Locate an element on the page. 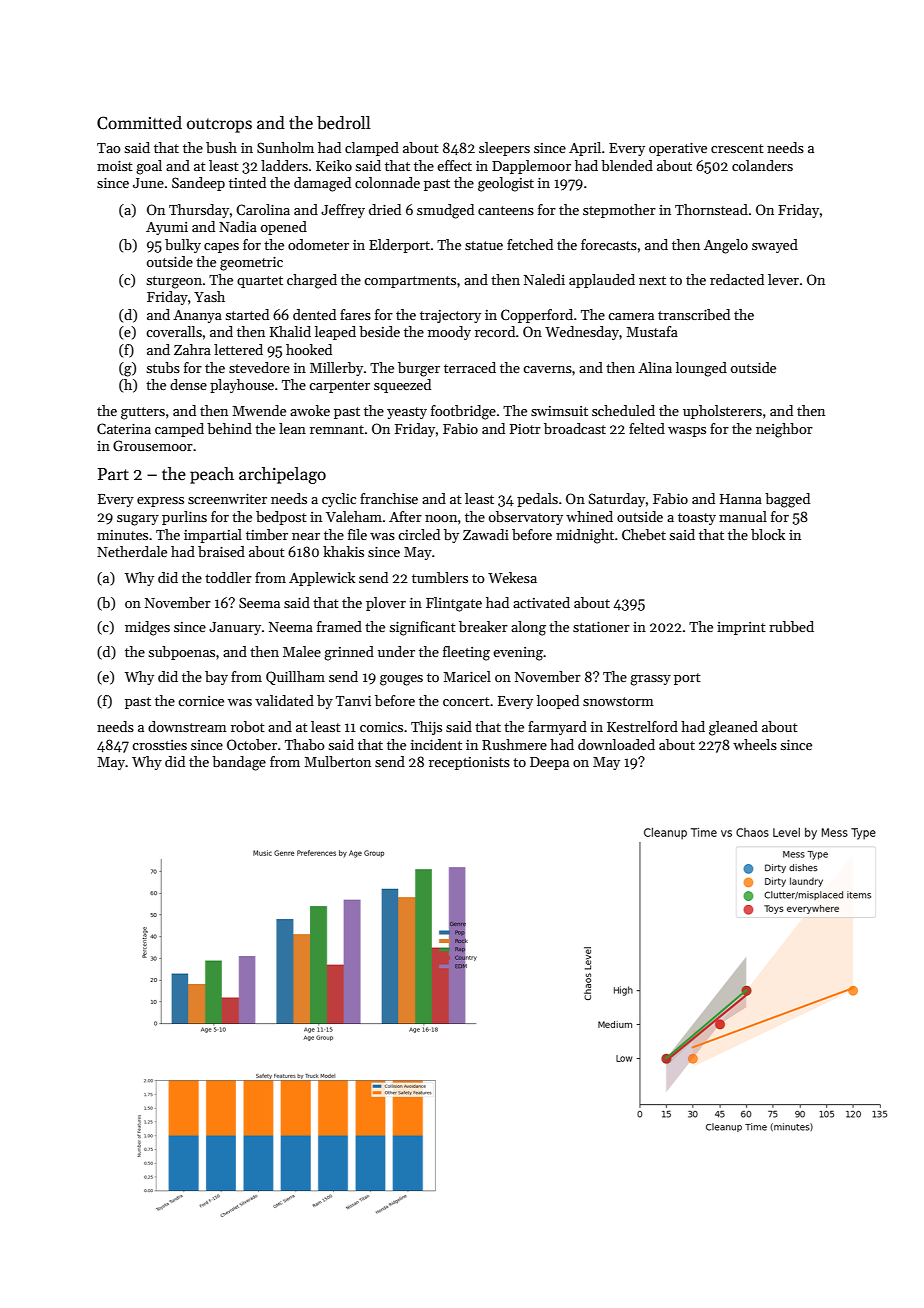 The image size is (924, 1308). Committed is located at coordinates (139, 123).
